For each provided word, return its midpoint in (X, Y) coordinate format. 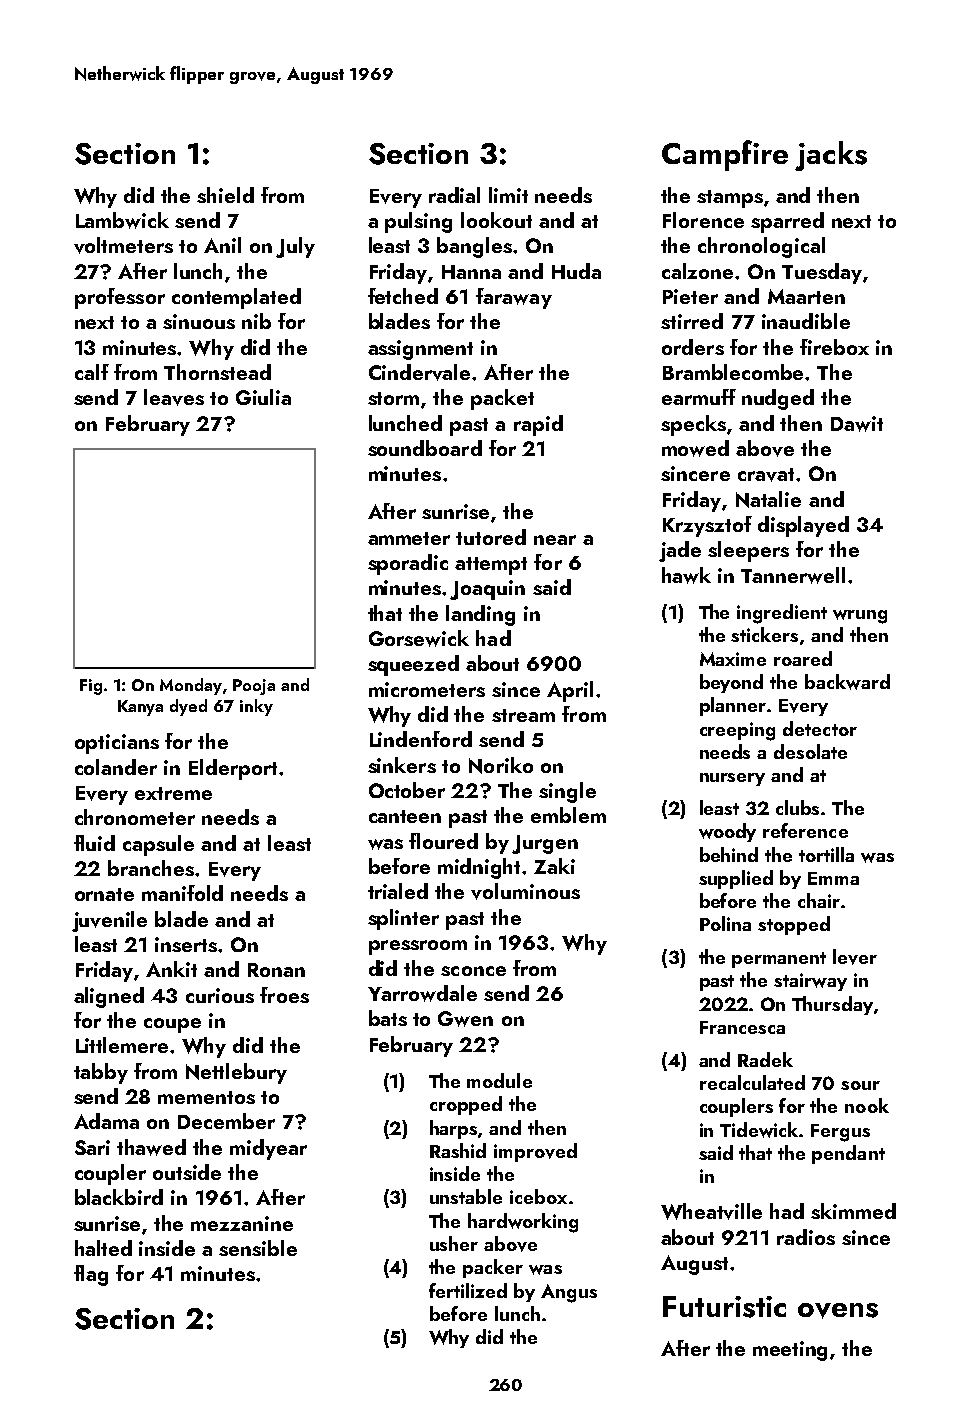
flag (91, 1275)
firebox (834, 347)
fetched (403, 296)
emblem (568, 815)
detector (820, 728)
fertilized (468, 1290)
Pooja (254, 687)
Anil (222, 245)
